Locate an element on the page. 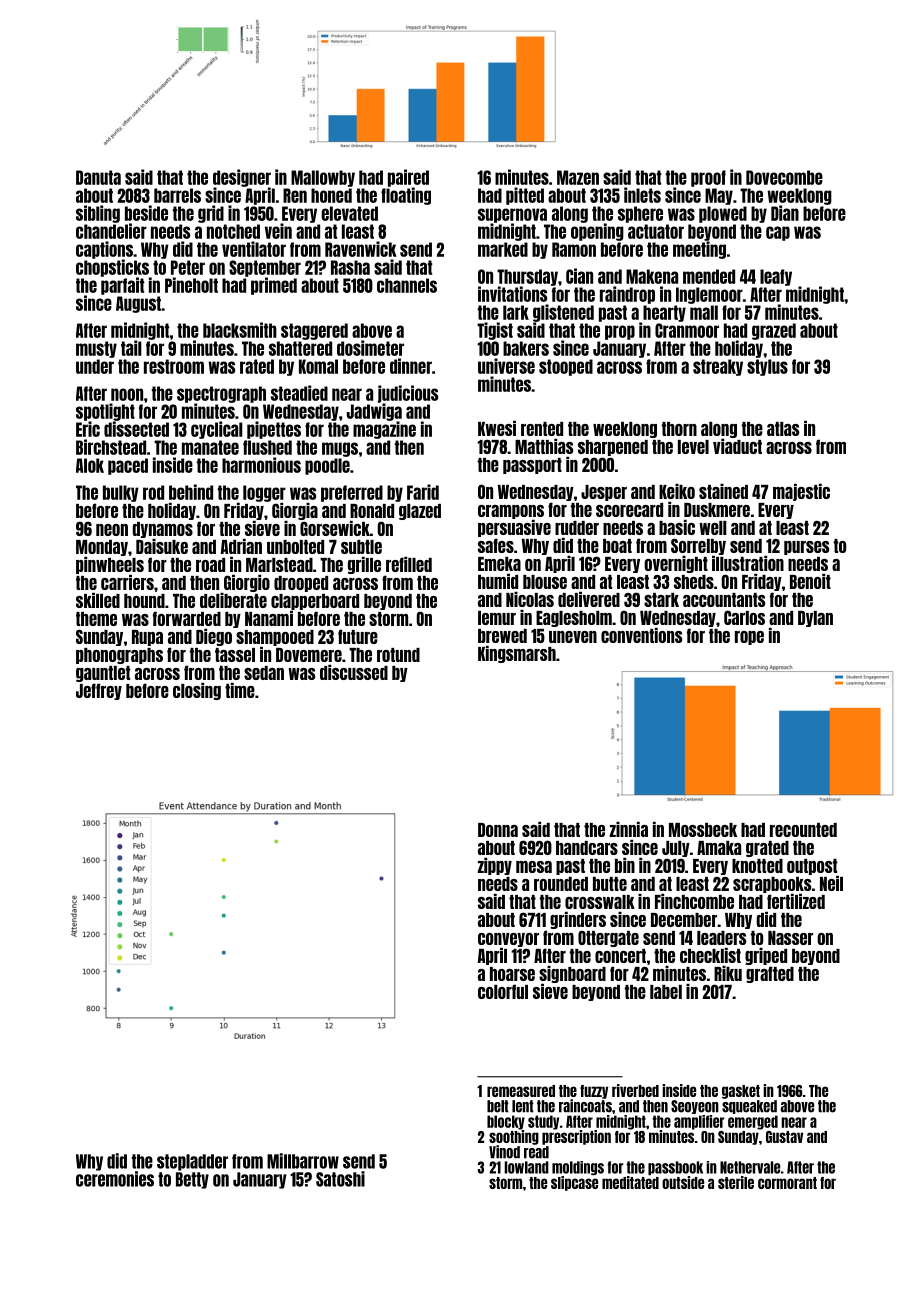 Image resolution: width=924 pixels, height=1311 pixels. stepladder is located at coordinates (192, 1162).
